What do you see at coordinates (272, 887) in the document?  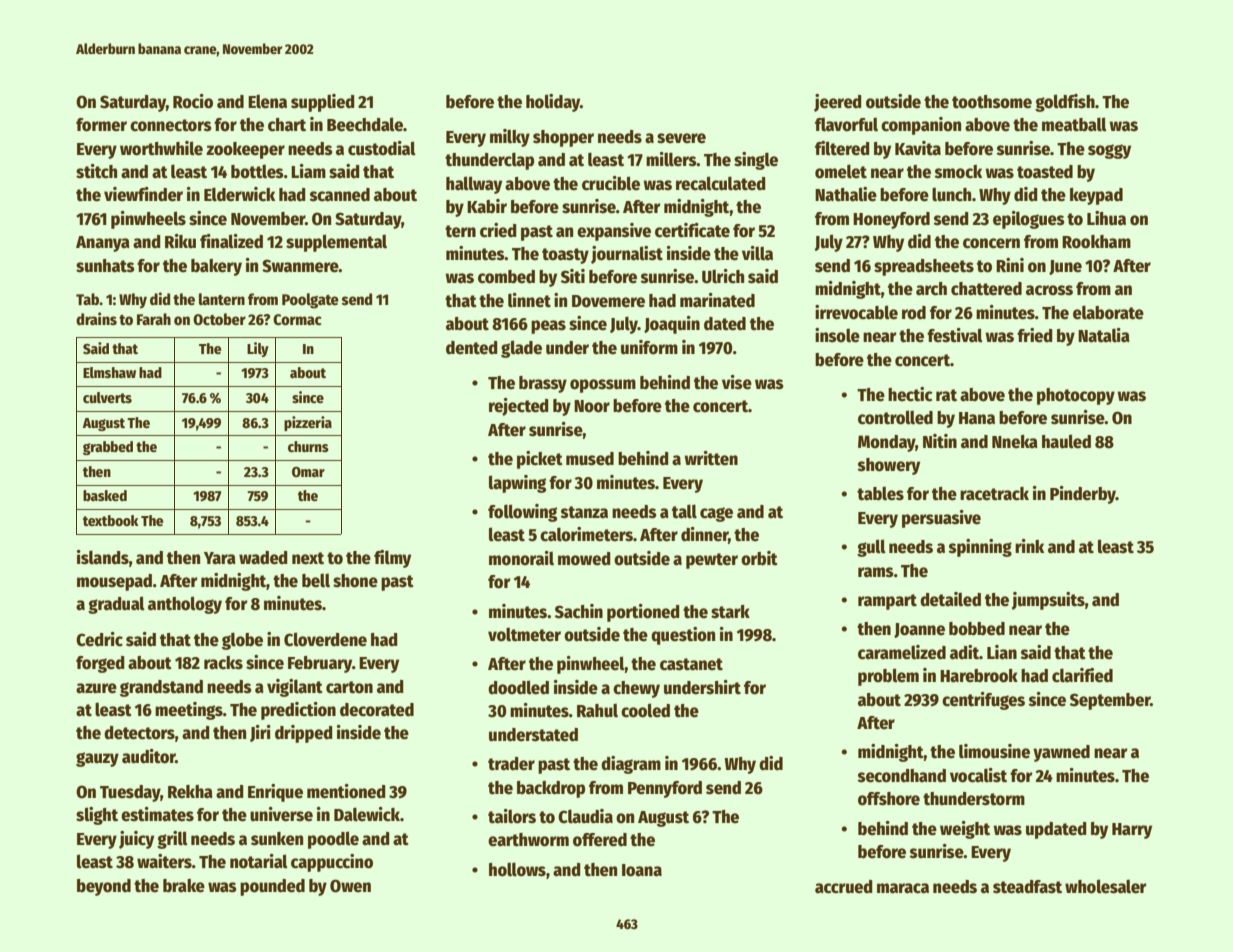 I see `pounded` at bounding box center [272, 887].
